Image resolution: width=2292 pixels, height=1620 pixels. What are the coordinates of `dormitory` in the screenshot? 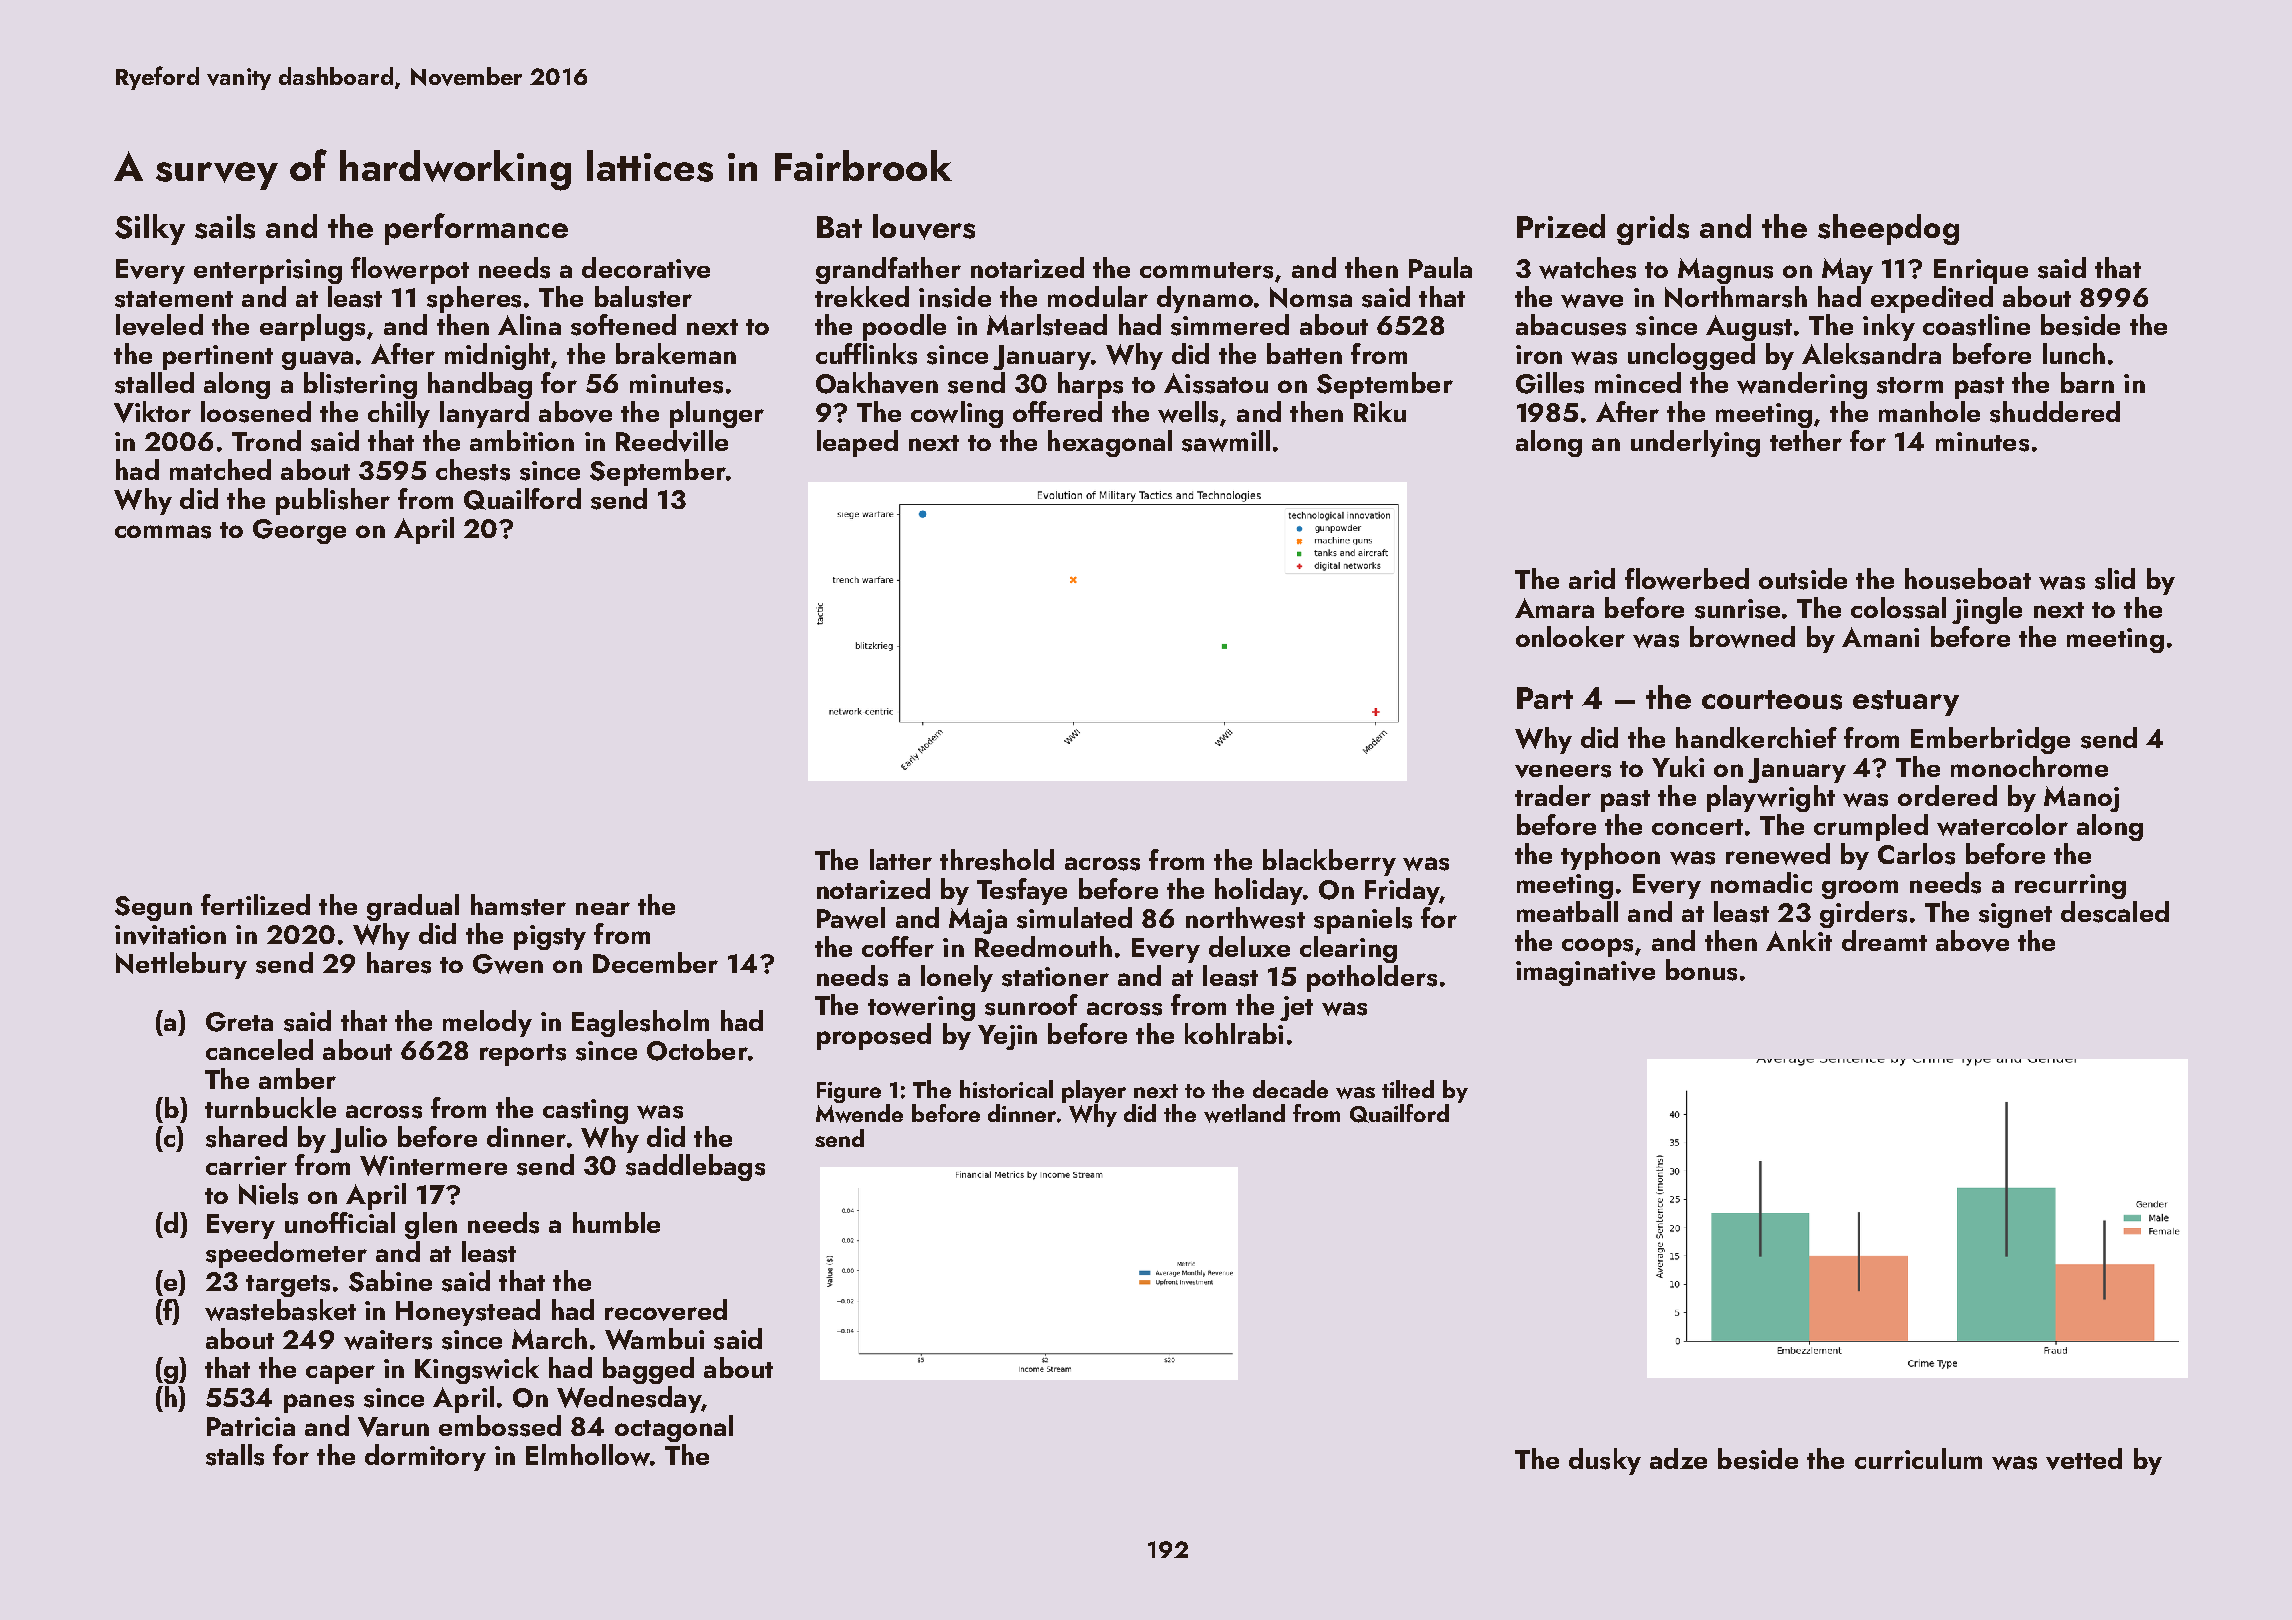 It's located at (425, 1457).
